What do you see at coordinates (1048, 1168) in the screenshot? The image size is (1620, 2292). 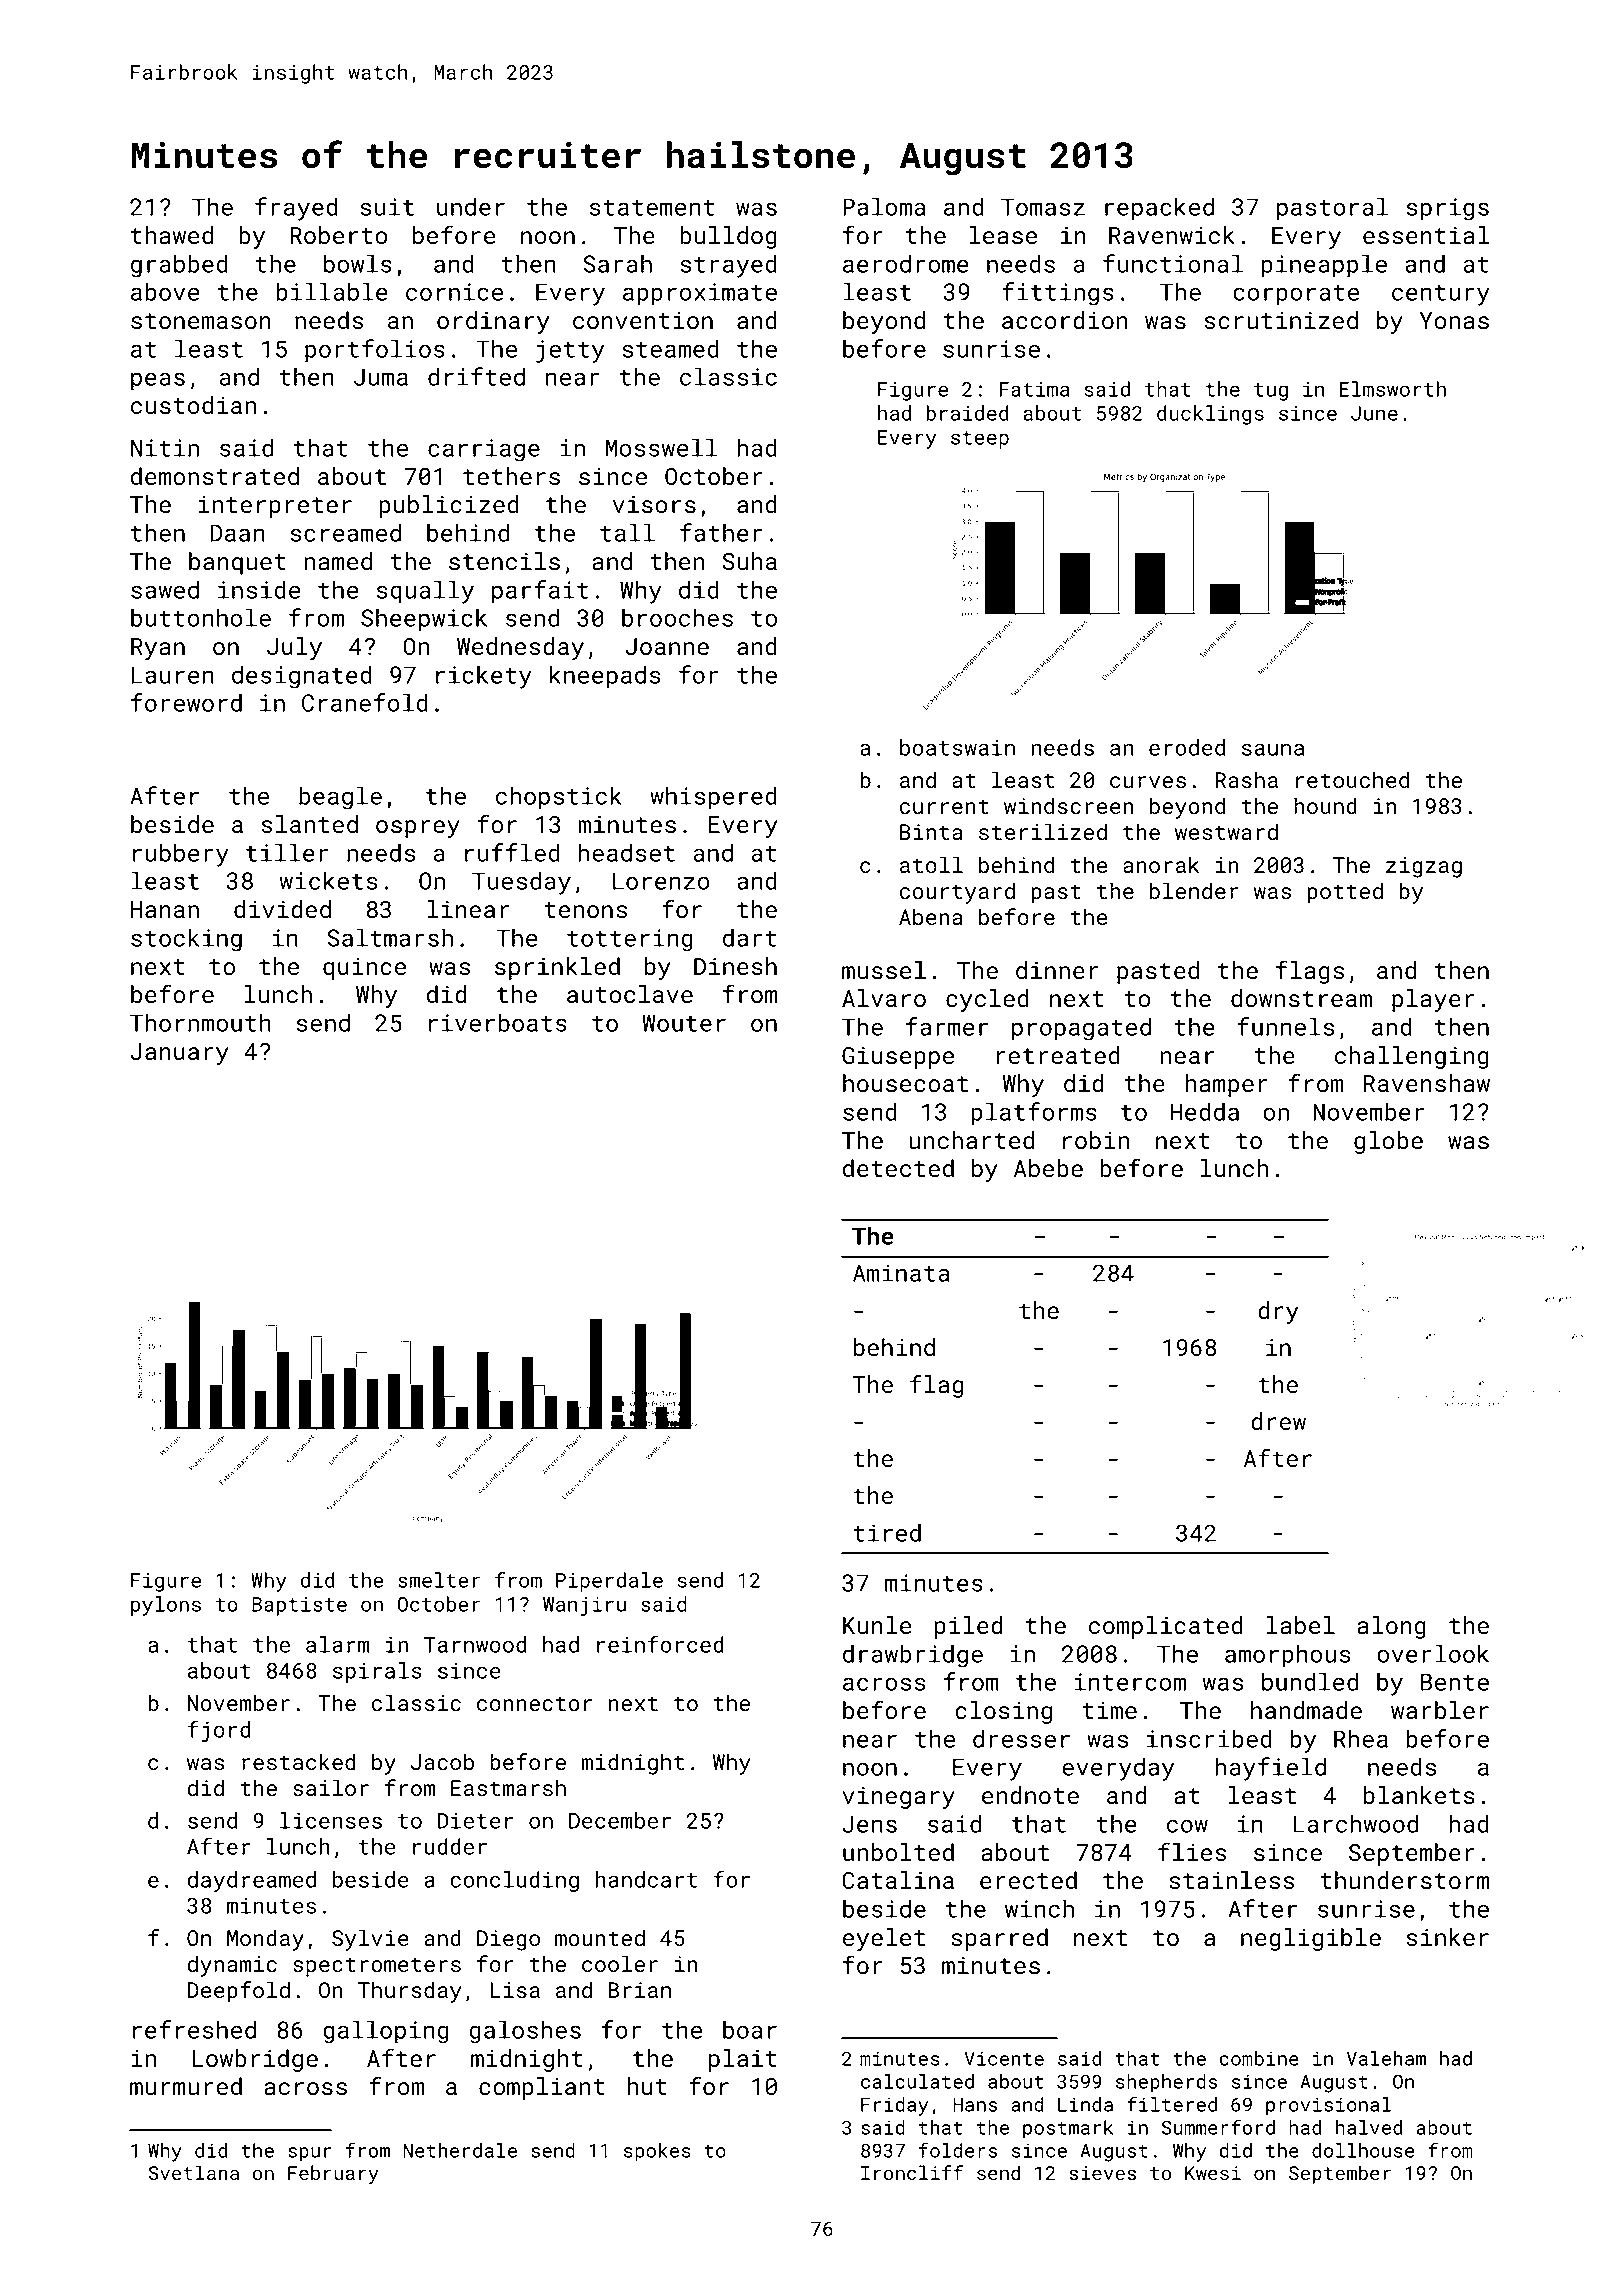 I see `Abebe` at bounding box center [1048, 1168].
